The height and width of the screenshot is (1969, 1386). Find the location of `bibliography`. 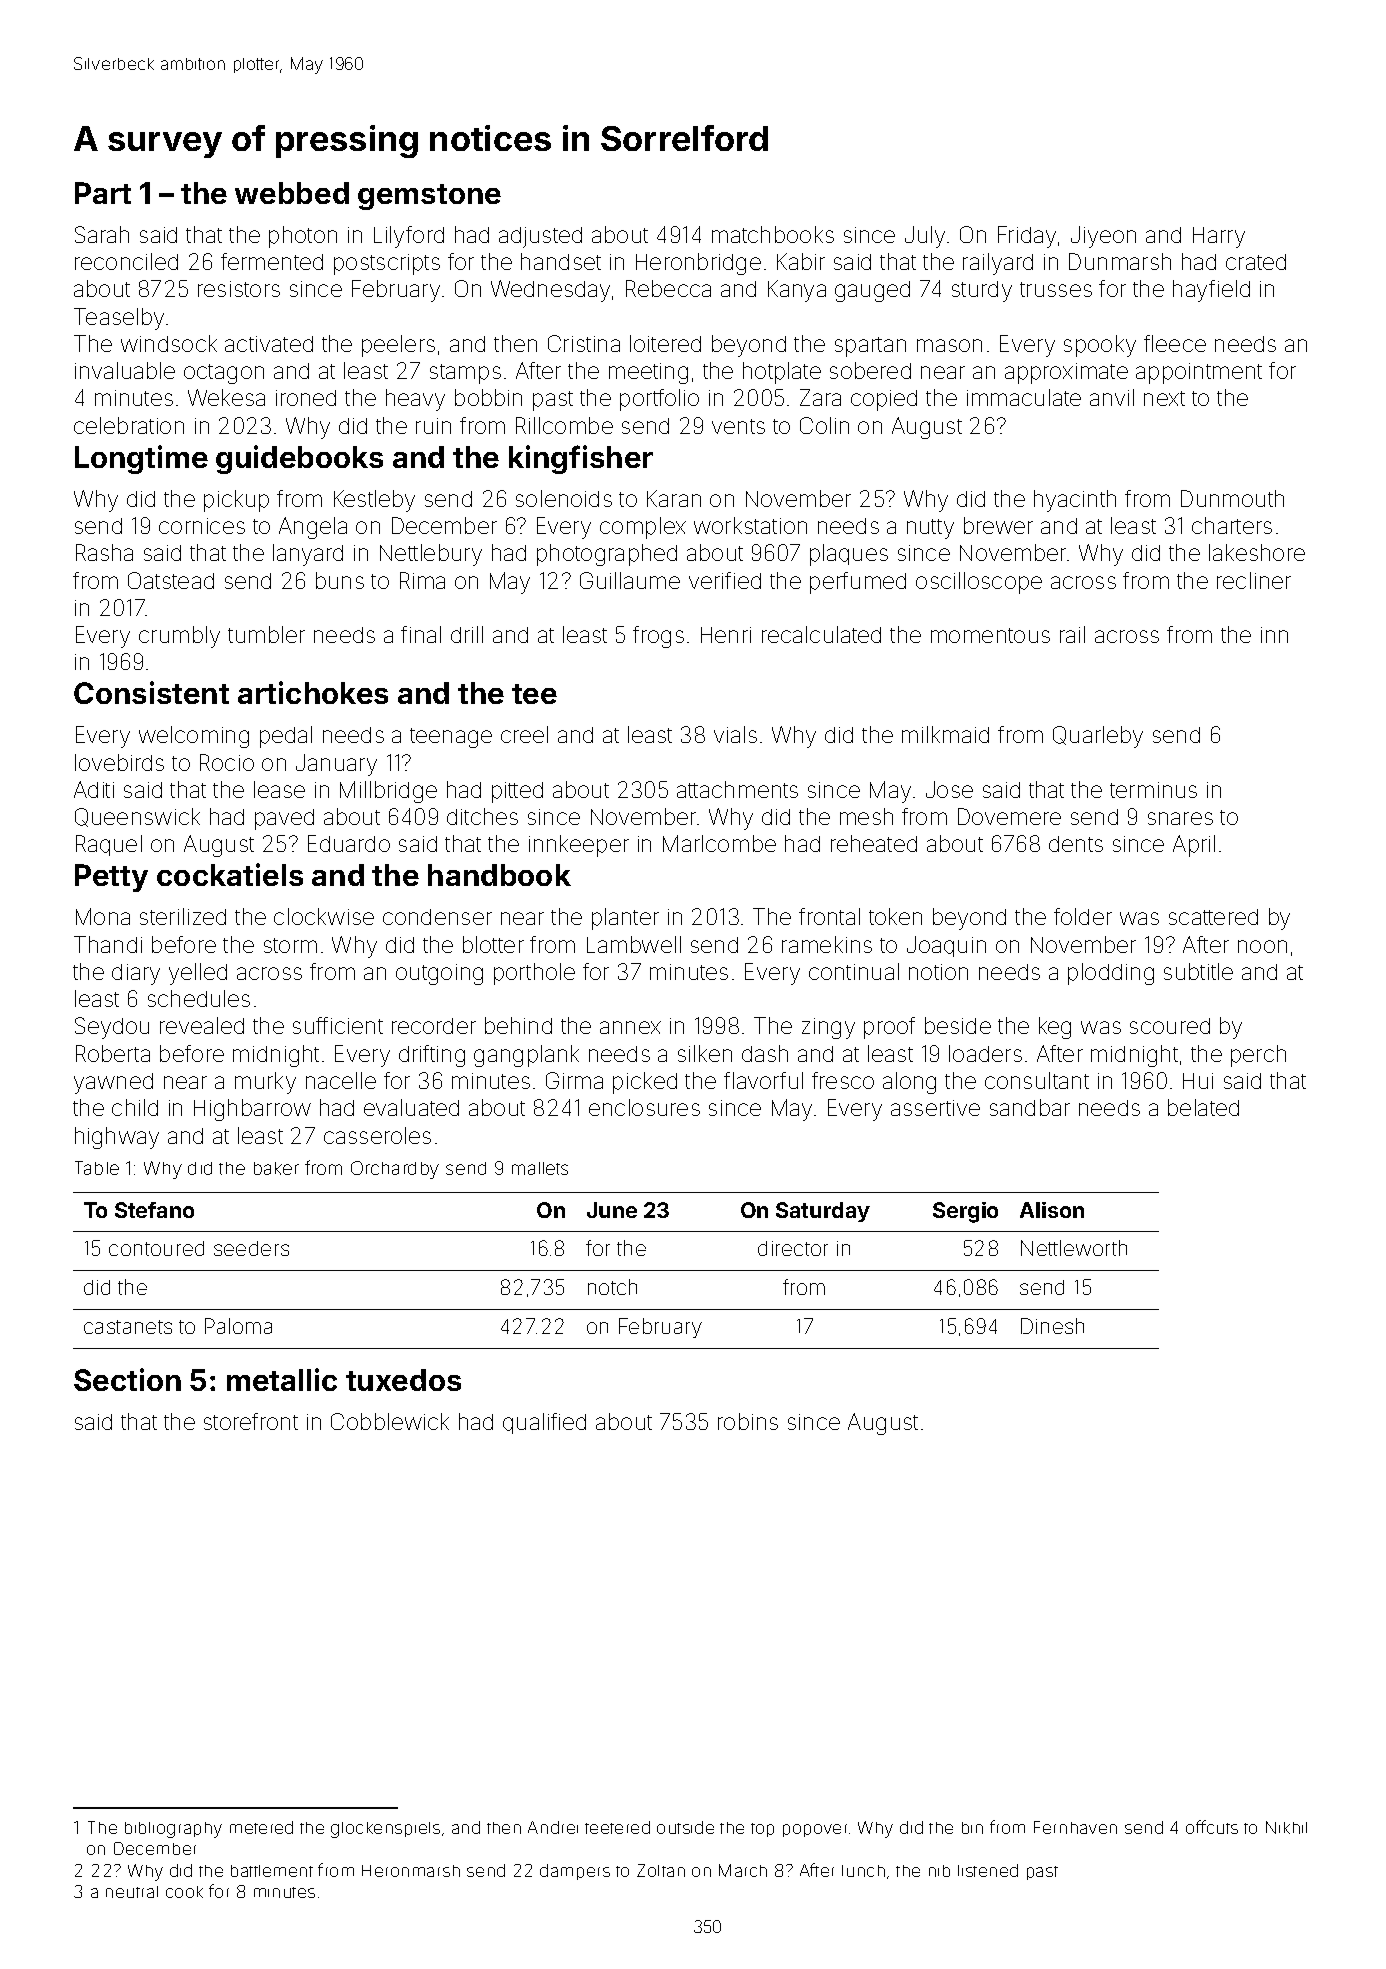

bibliography is located at coordinates (173, 1830).
